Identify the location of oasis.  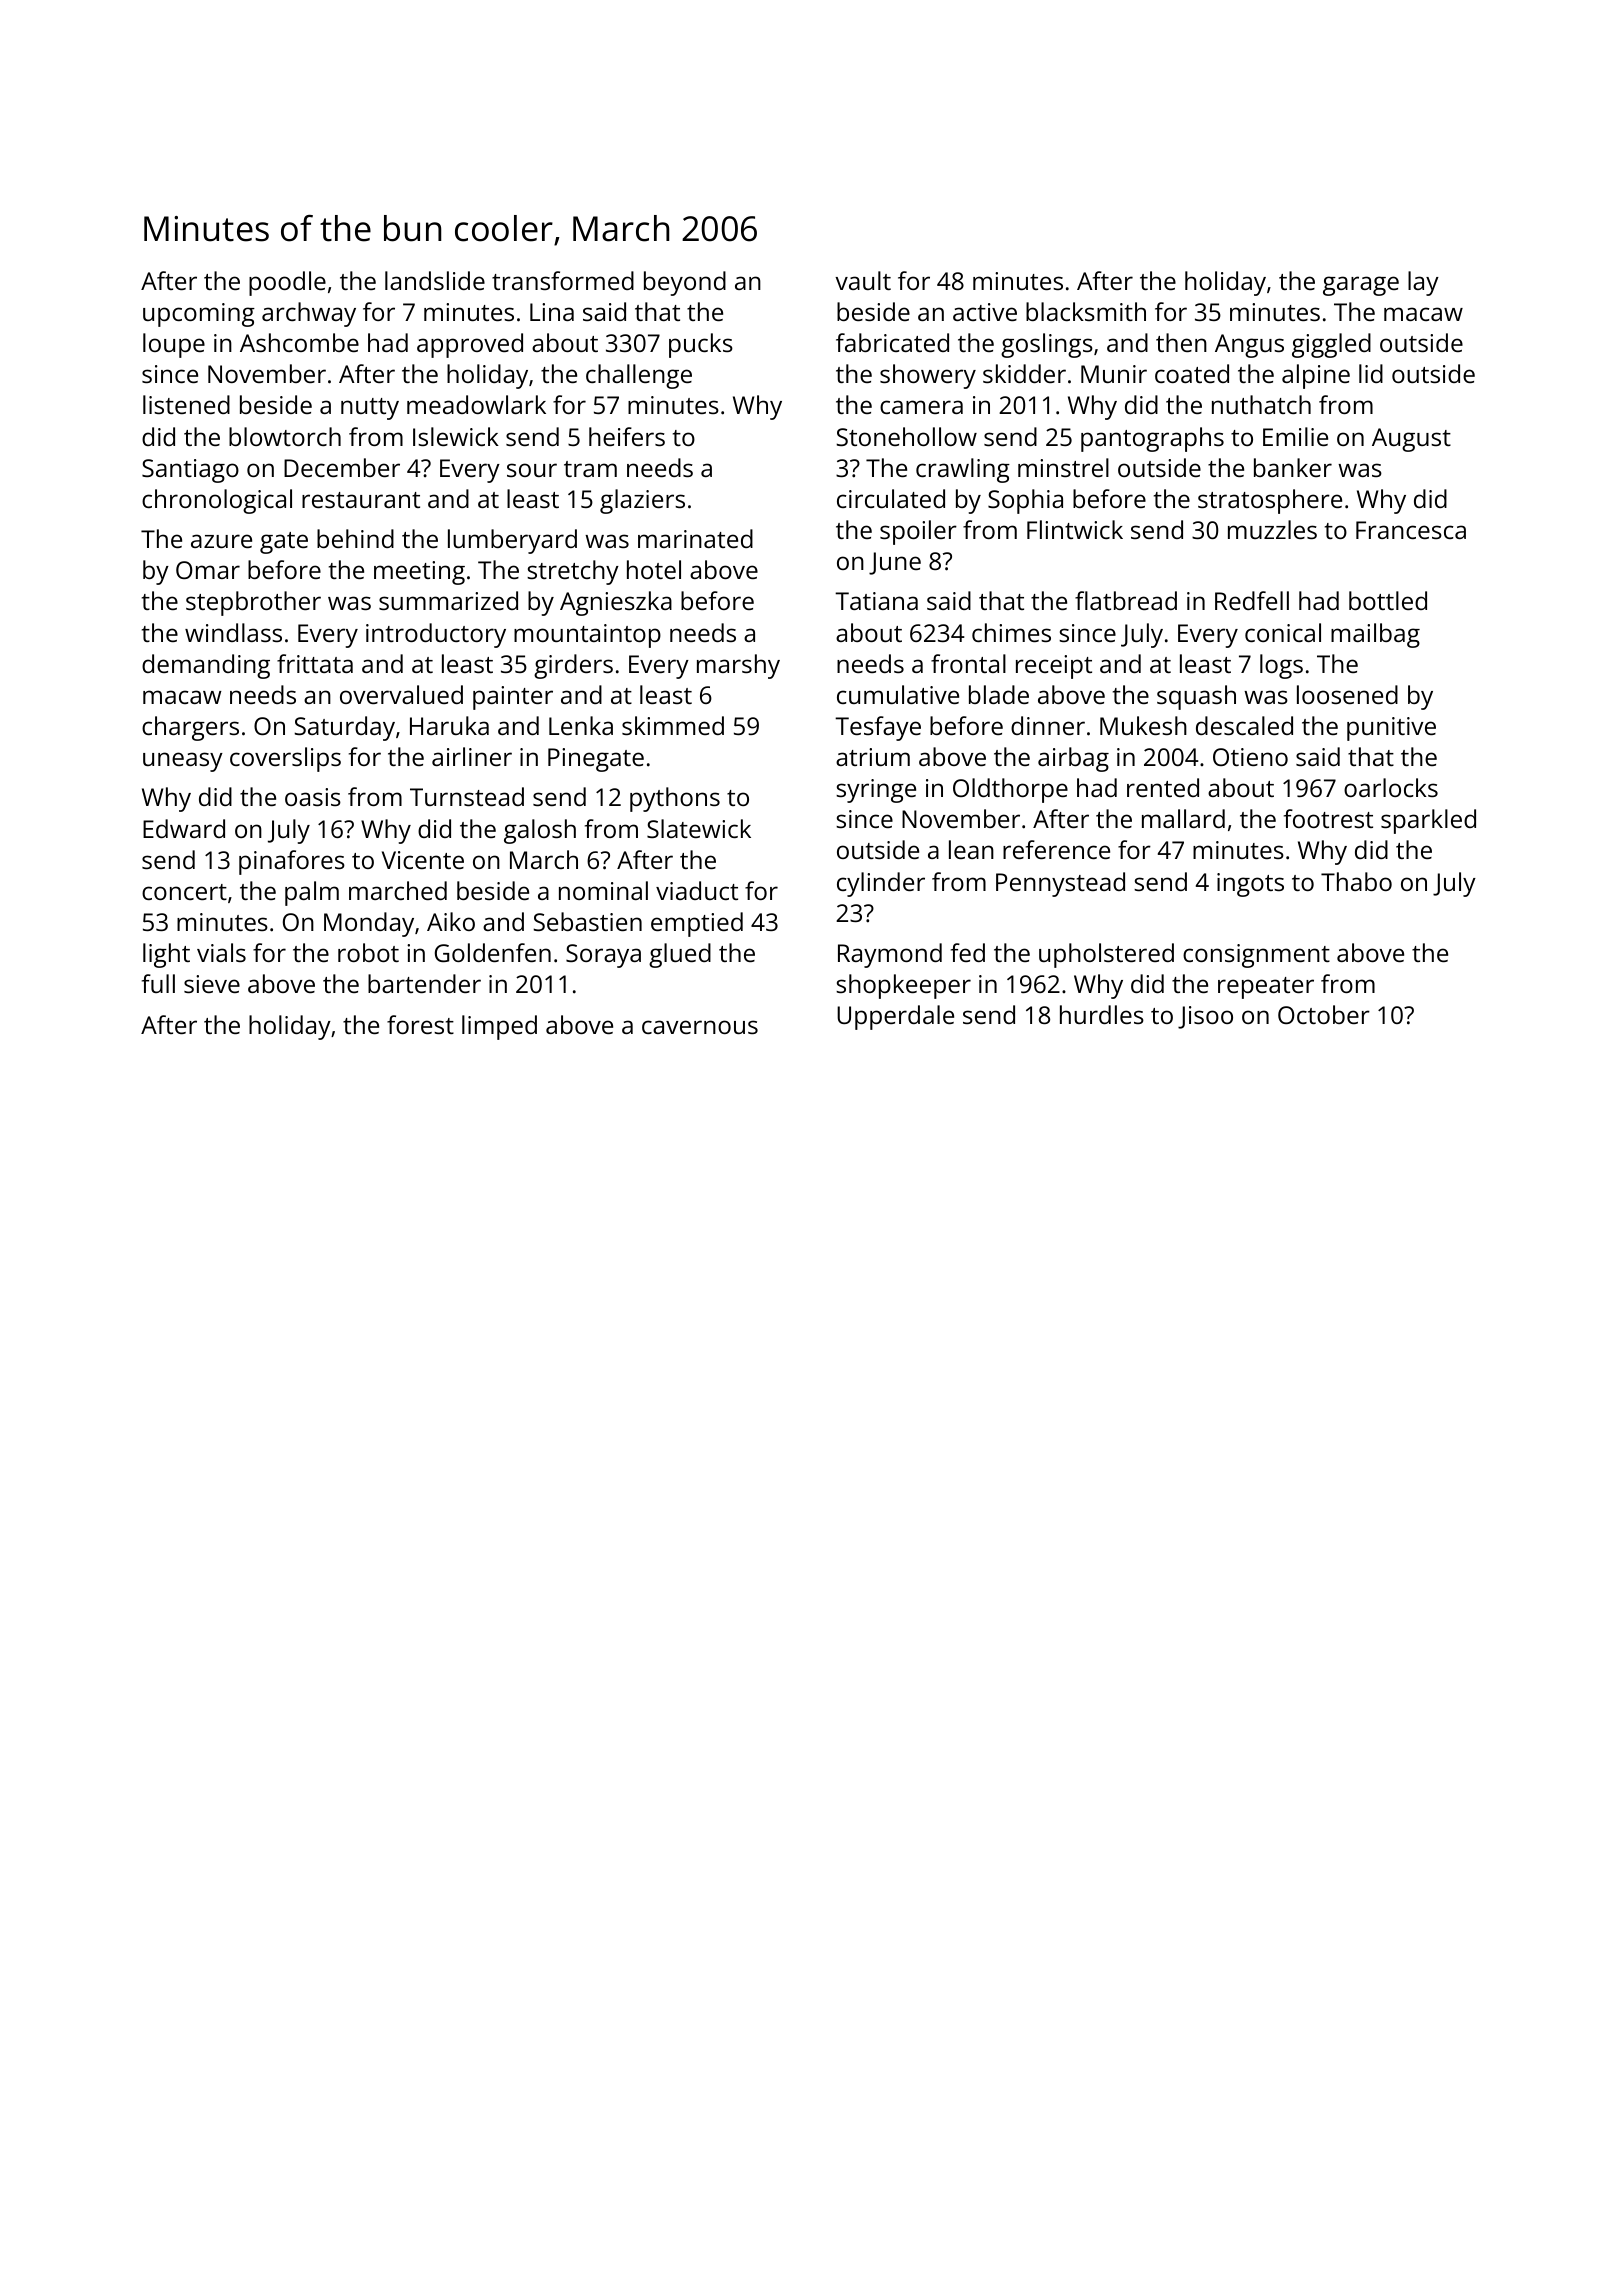
(313, 797).
